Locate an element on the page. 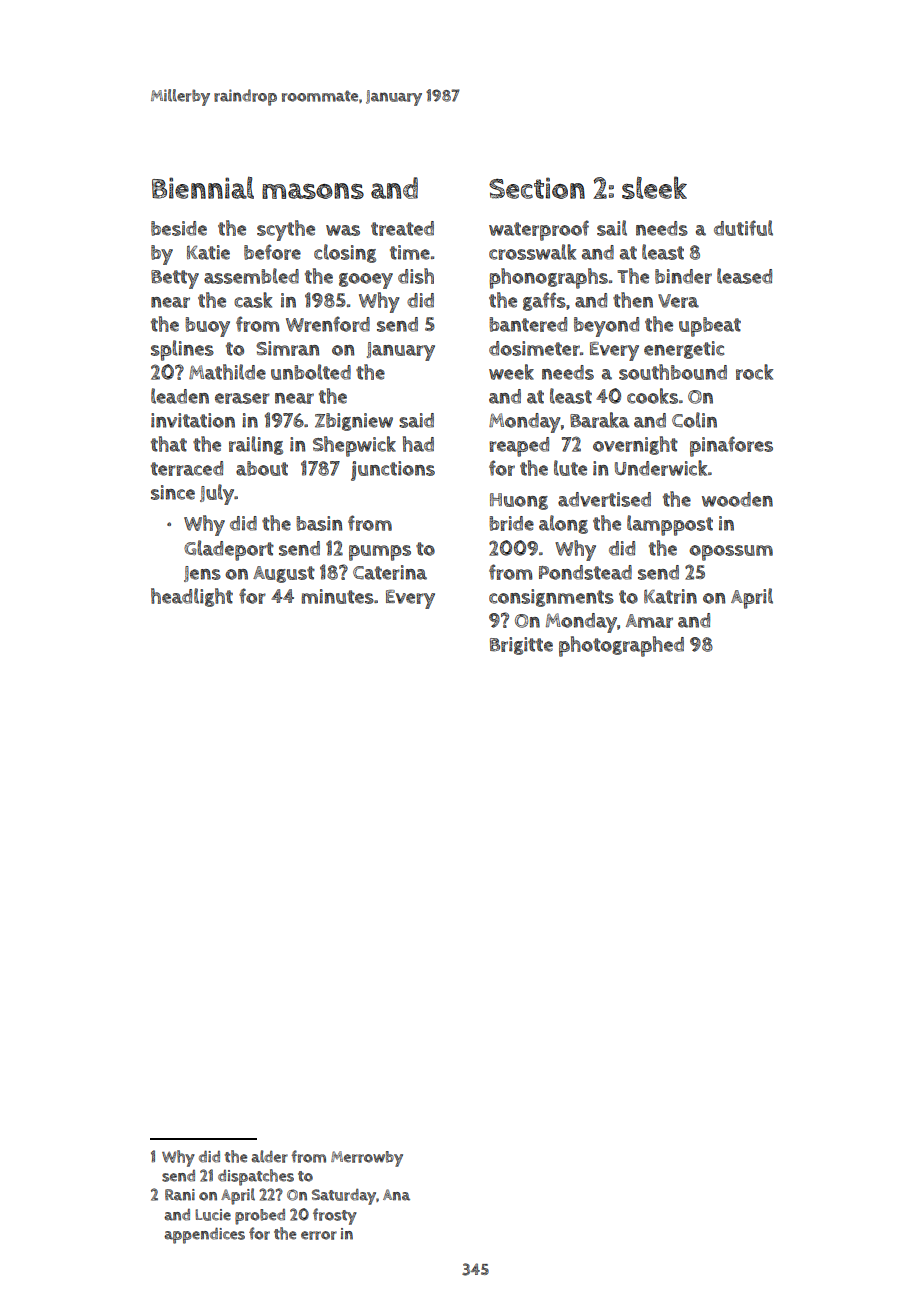  Merrowby is located at coordinates (367, 1159).
